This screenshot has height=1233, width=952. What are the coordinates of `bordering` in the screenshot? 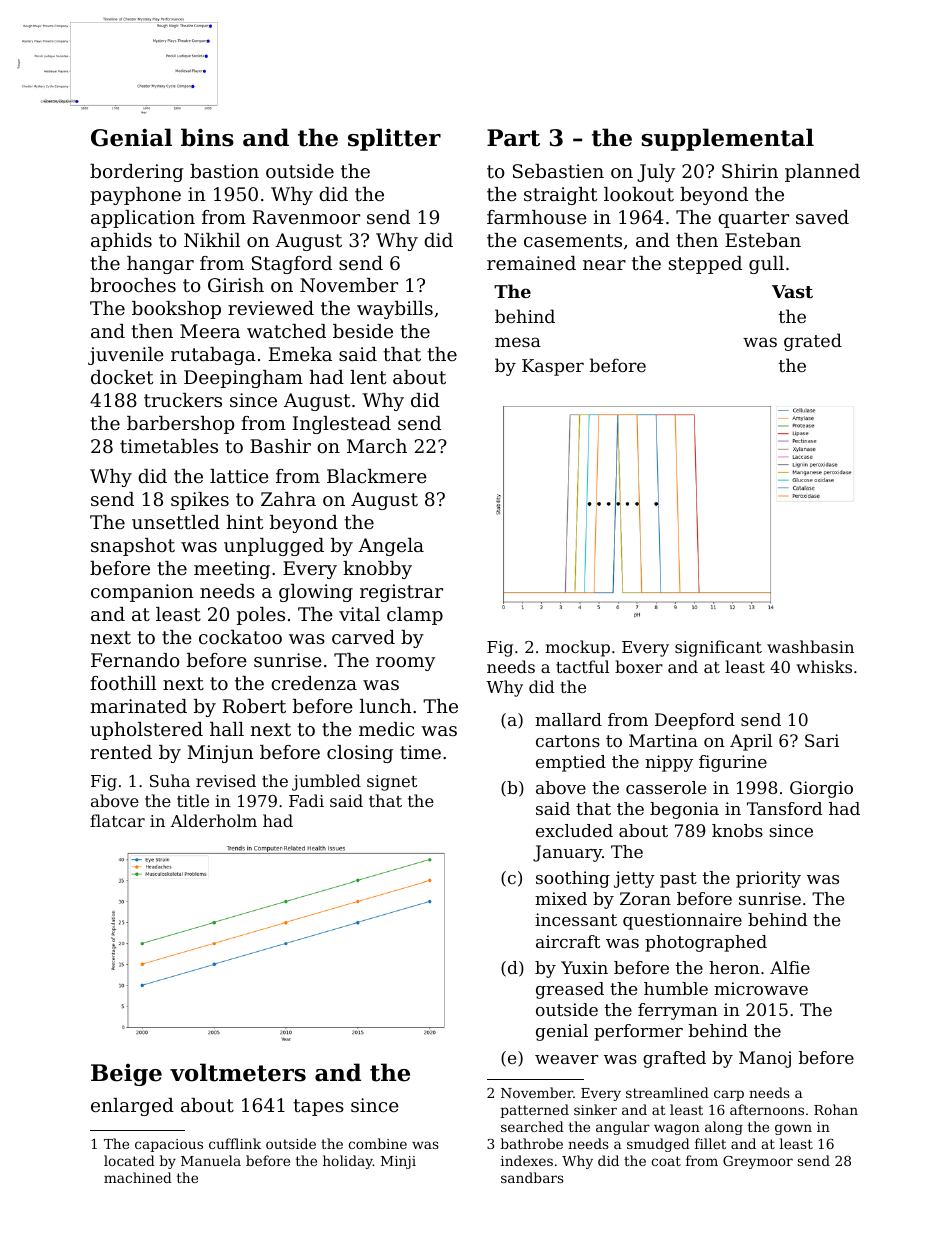 It's located at (137, 173).
